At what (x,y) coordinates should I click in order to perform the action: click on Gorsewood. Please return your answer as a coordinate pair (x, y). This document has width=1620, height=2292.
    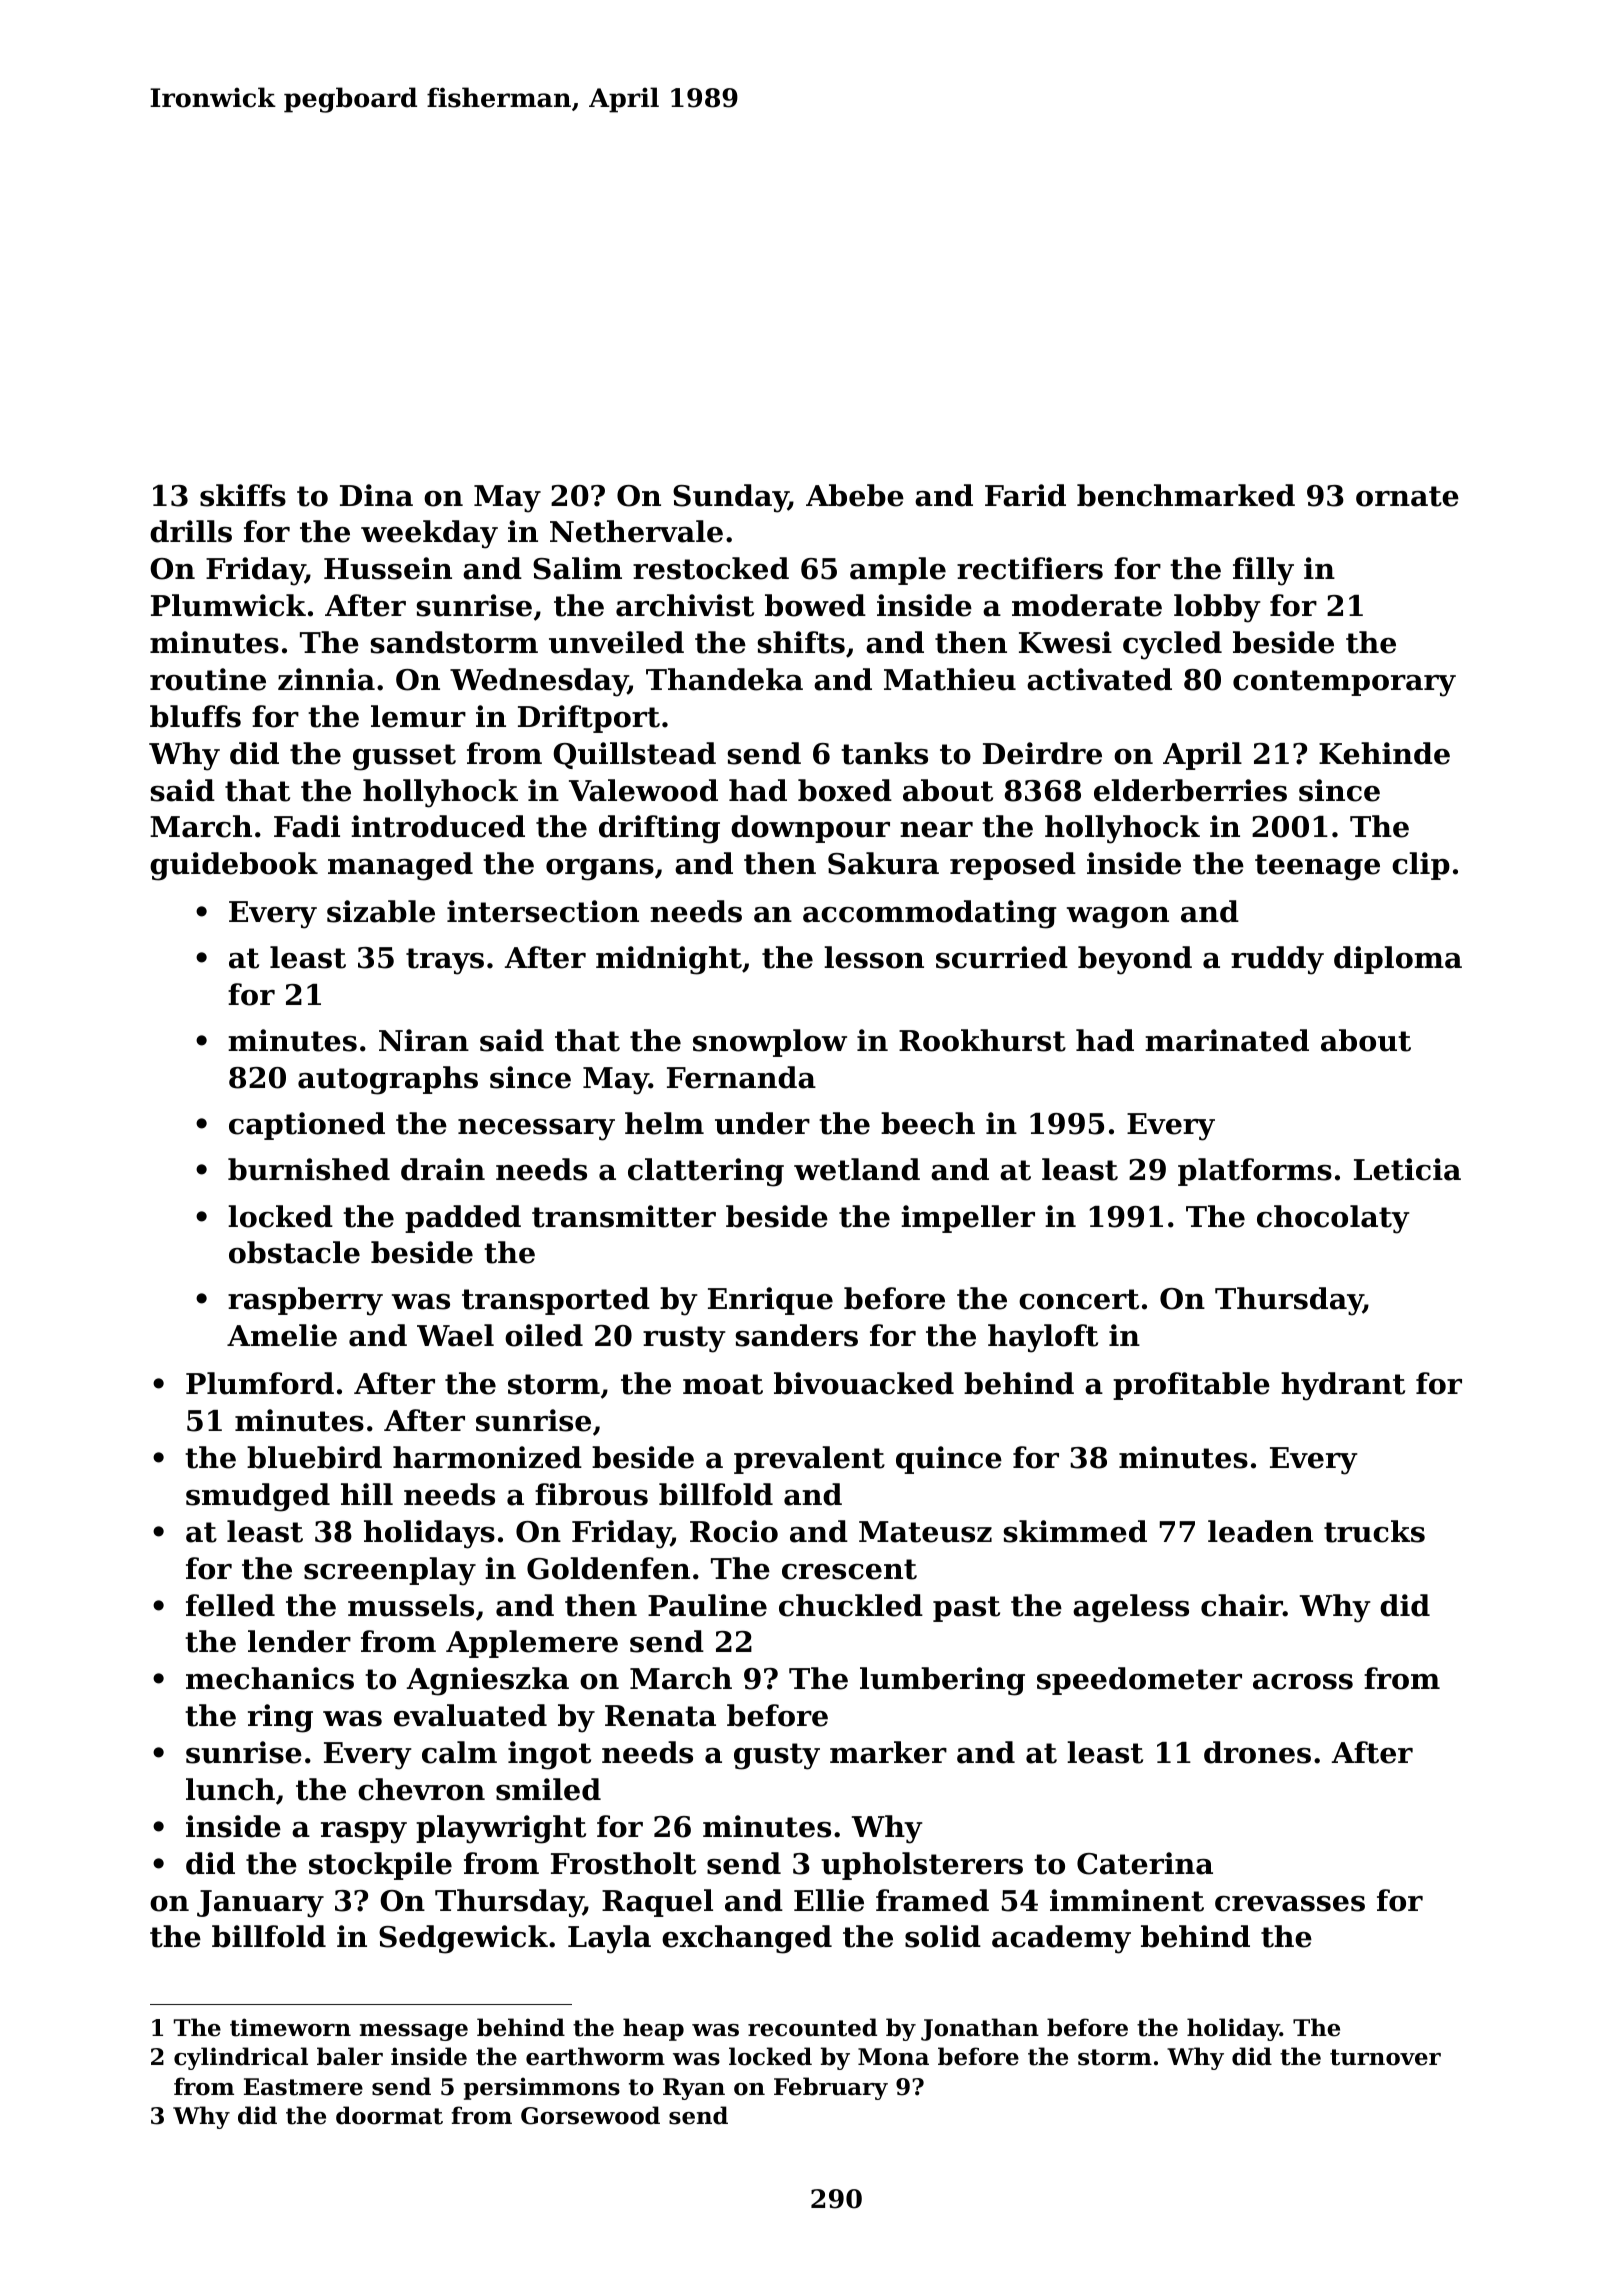
    Looking at the image, I should click on (590, 2115).
